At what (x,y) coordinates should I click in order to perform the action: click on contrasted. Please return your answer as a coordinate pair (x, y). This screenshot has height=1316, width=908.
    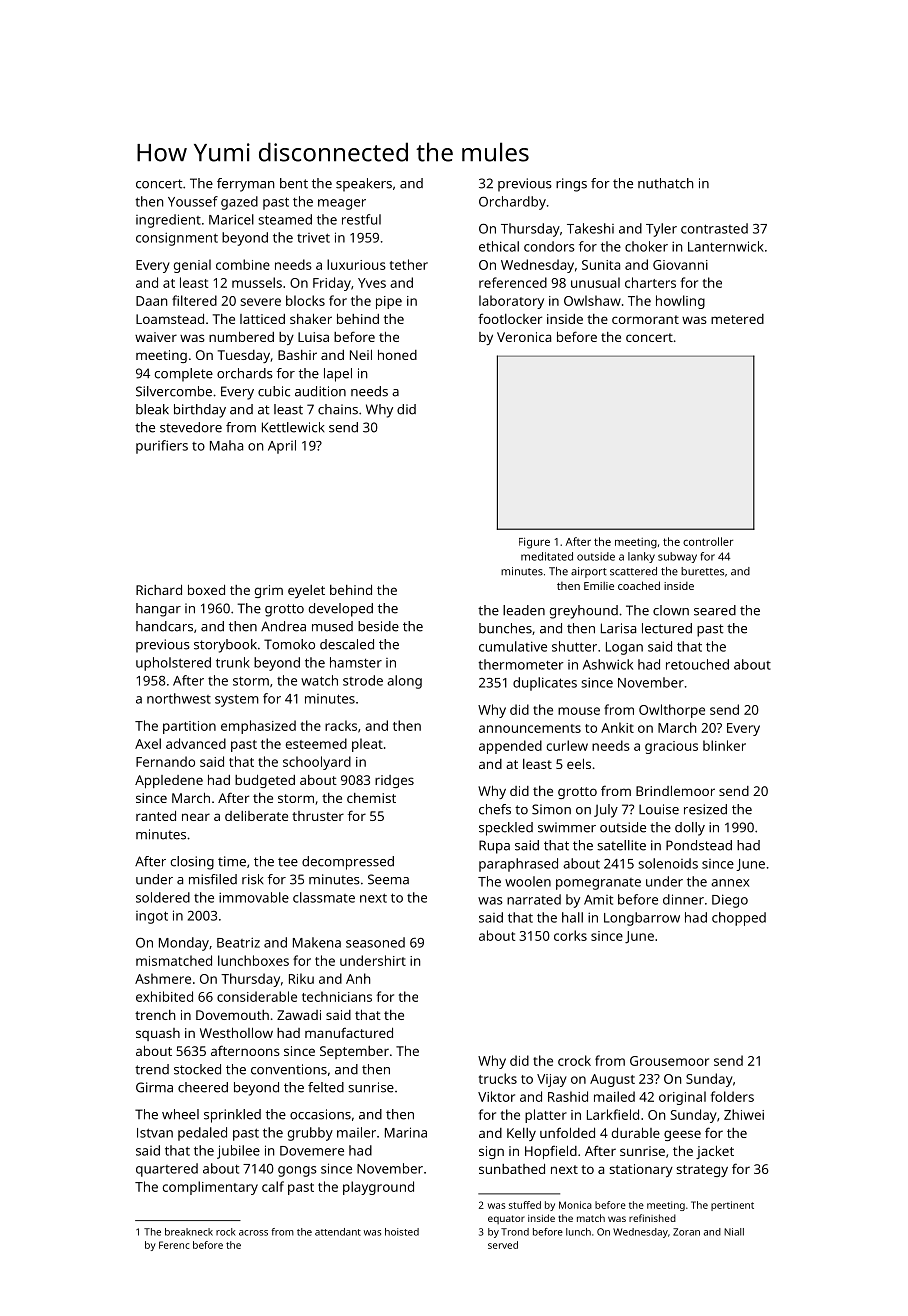
    Looking at the image, I should click on (714, 228).
